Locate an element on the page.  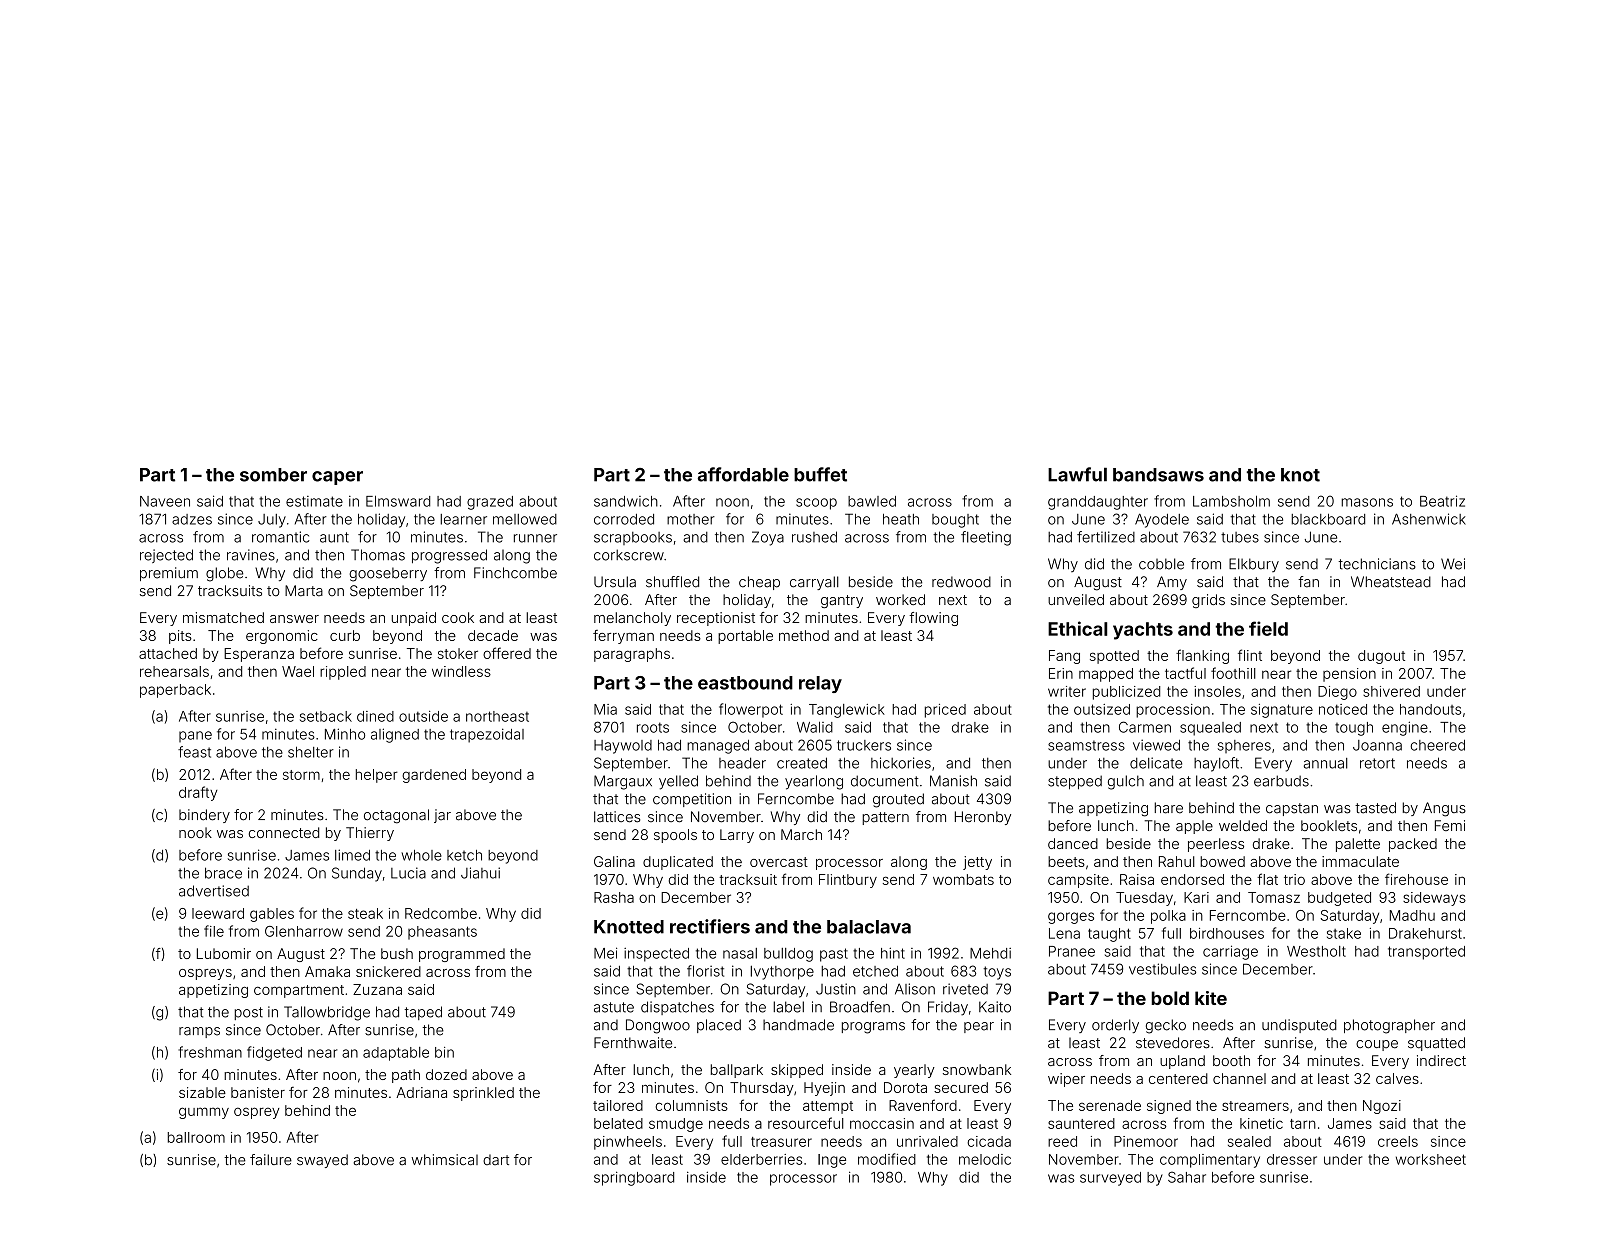
rectifiers is located at coordinates (710, 926).
